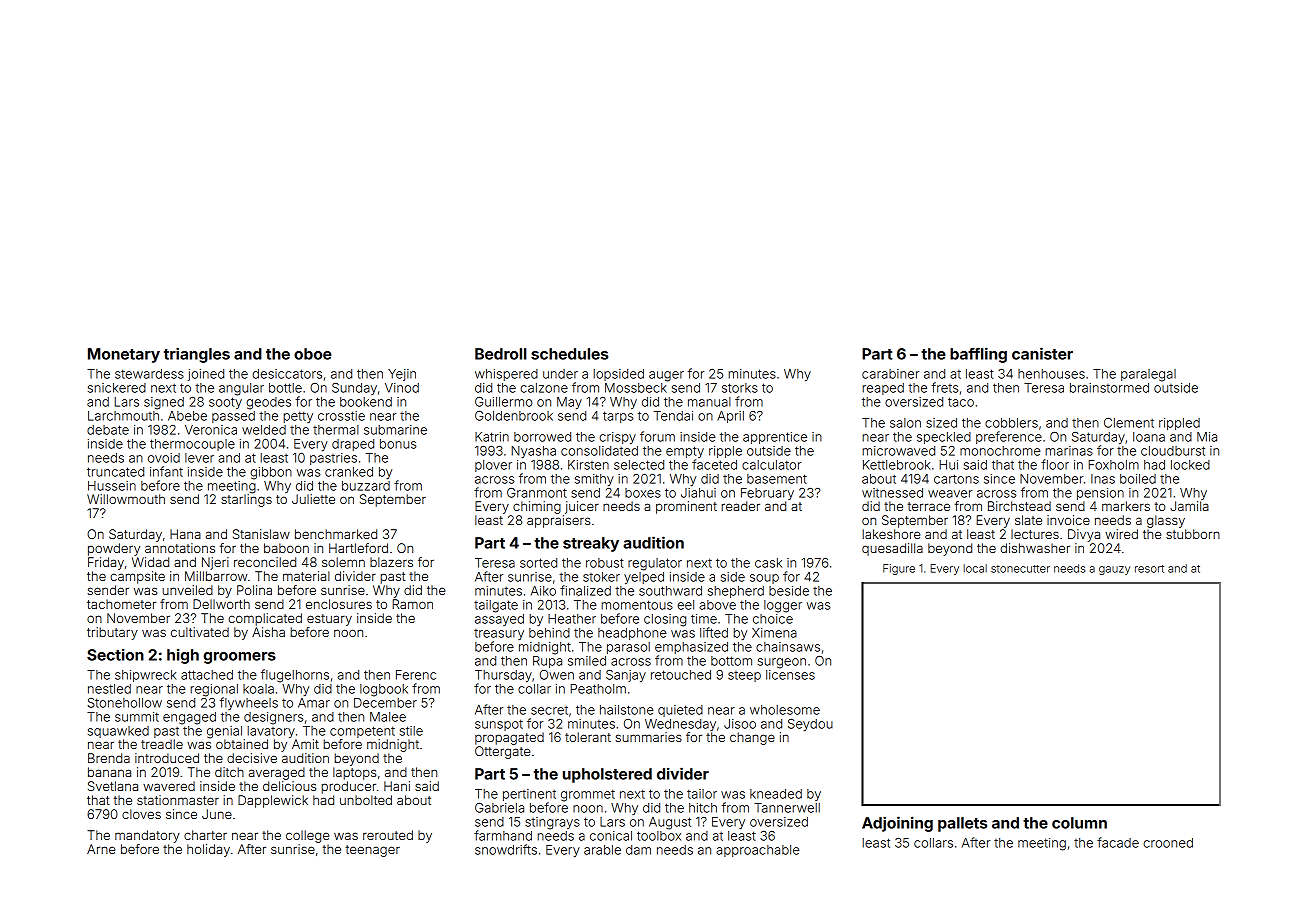 This document has height=924, width=1308. What do you see at coordinates (229, 772) in the document?
I see `ditch` at bounding box center [229, 772].
